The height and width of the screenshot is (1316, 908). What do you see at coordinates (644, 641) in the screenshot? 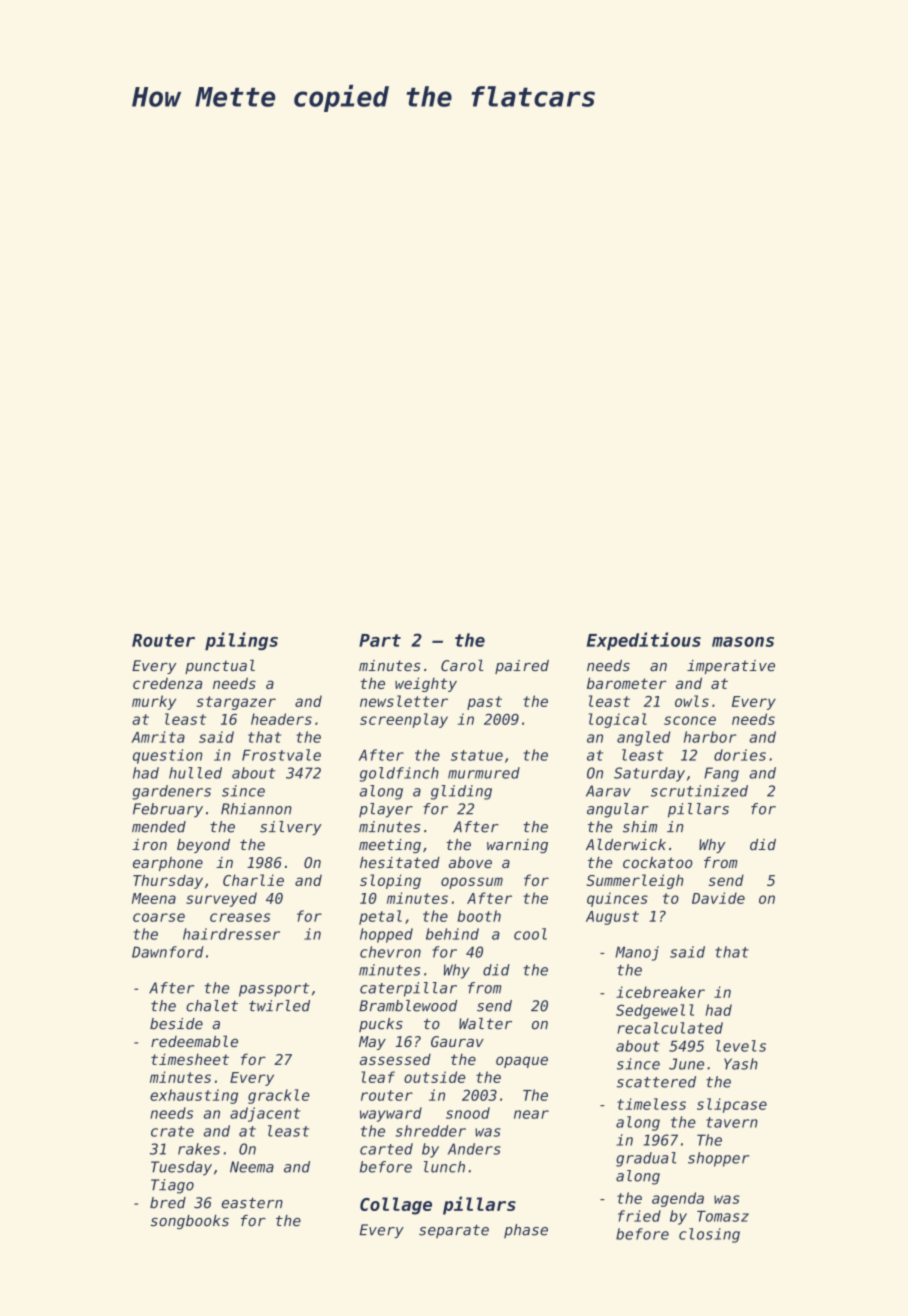
I see `Expeditious` at bounding box center [644, 641].
